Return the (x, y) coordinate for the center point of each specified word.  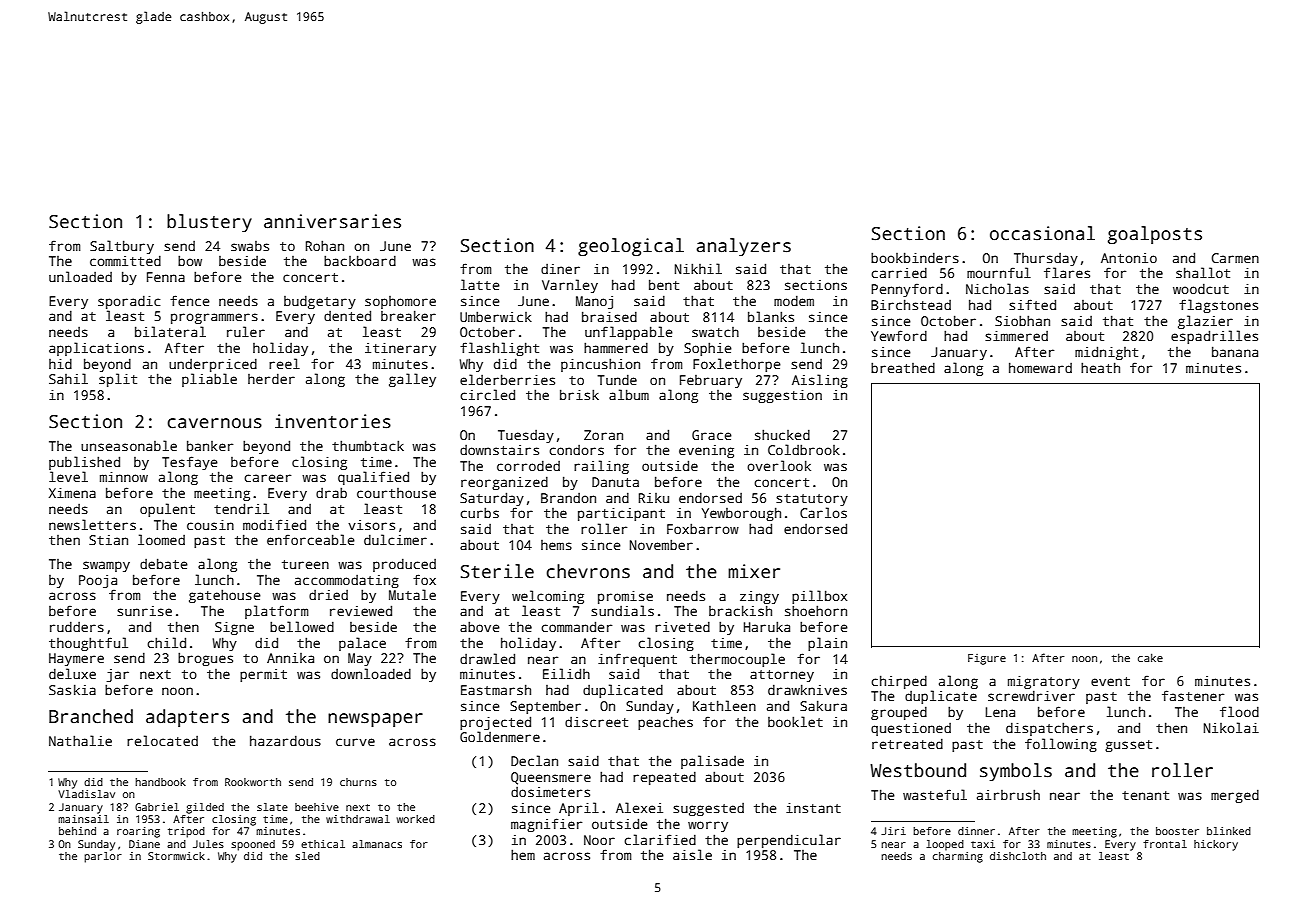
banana (1235, 351)
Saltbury (122, 247)
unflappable (629, 333)
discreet (596, 722)
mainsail (83, 819)
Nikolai (1231, 727)
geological (631, 247)
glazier (1205, 322)
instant (813, 808)
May (360, 659)
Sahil (68, 378)
